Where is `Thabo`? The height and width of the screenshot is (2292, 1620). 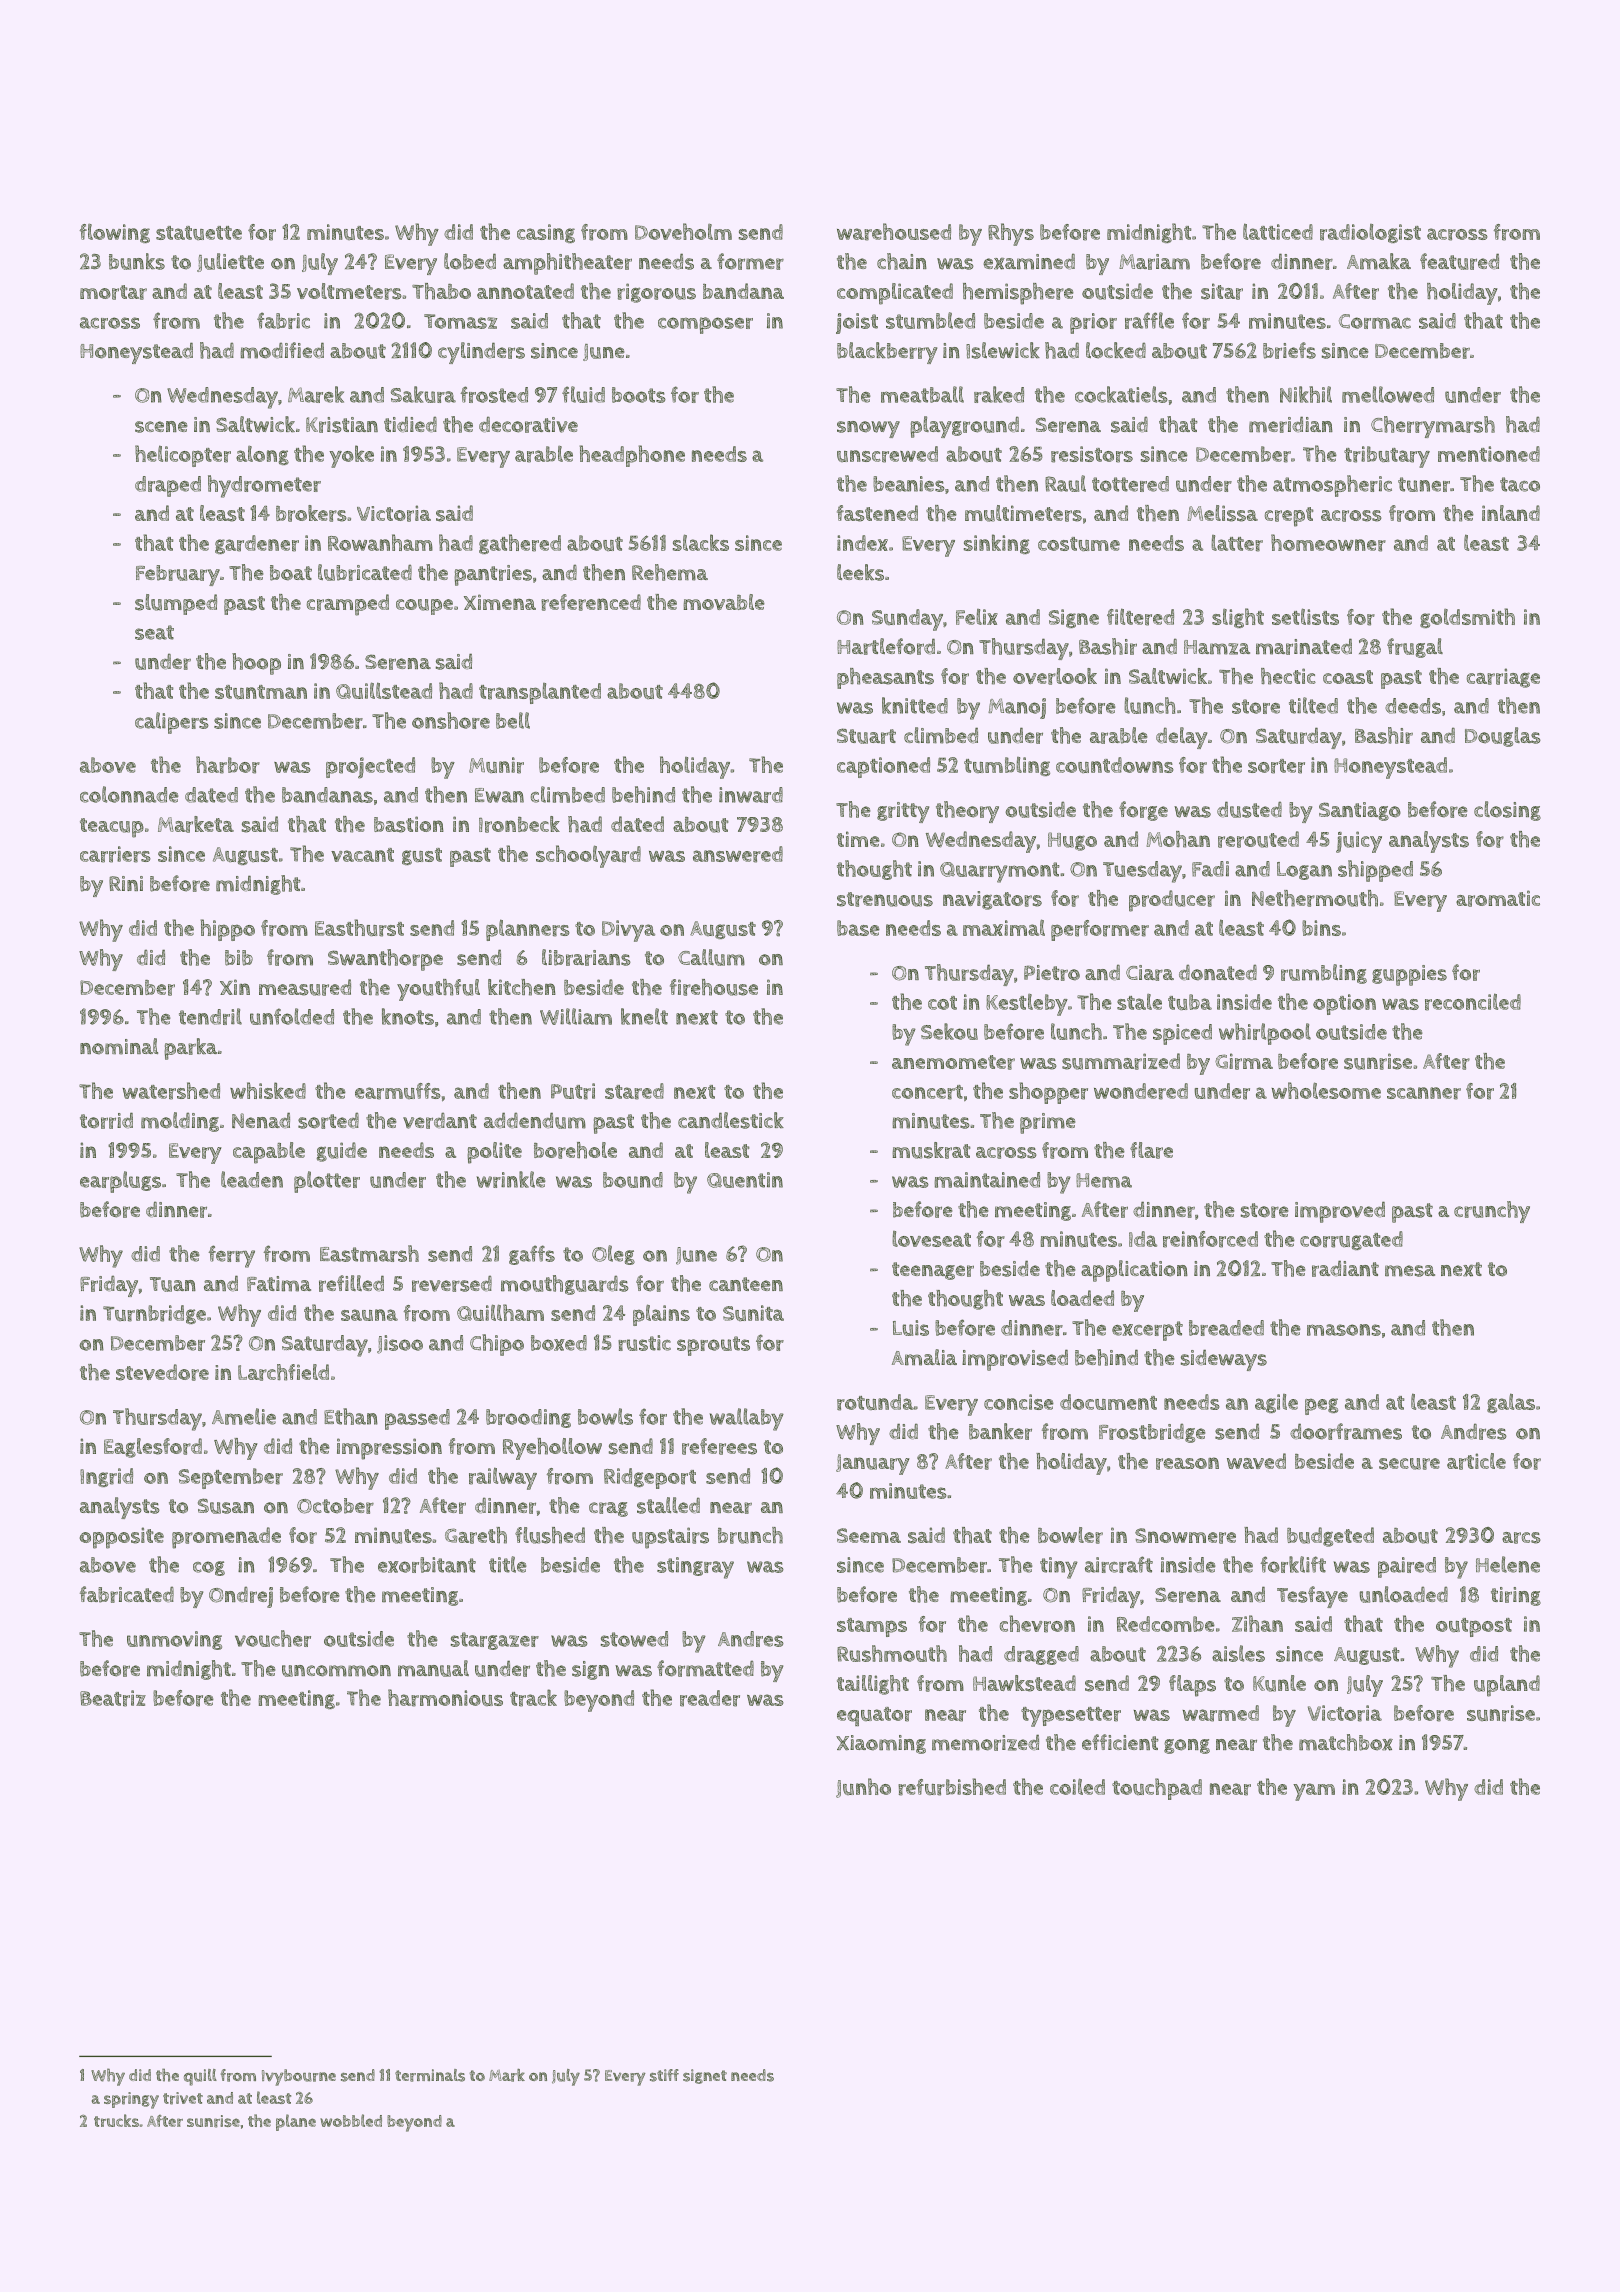
Thabo is located at coordinates (441, 291).
